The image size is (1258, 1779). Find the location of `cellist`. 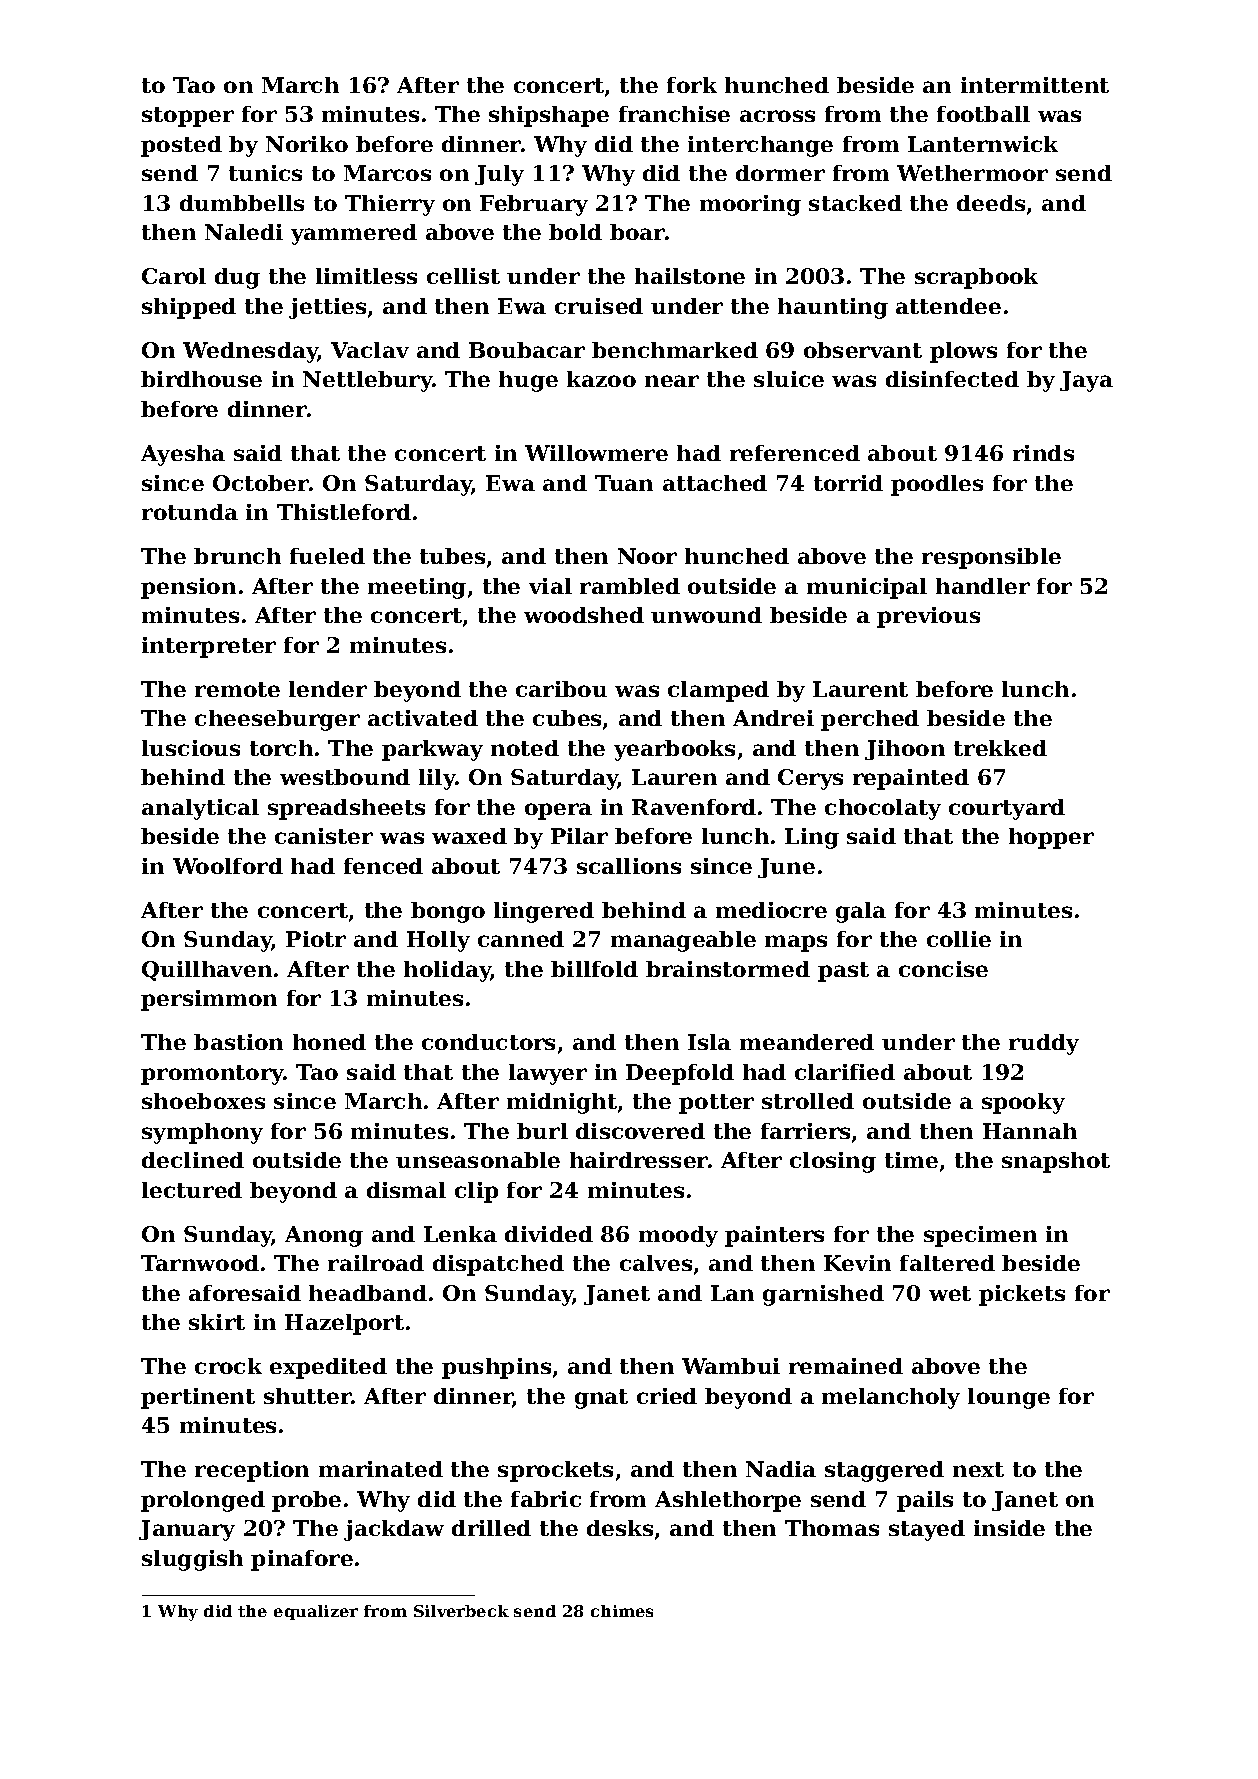

cellist is located at coordinates (463, 276).
